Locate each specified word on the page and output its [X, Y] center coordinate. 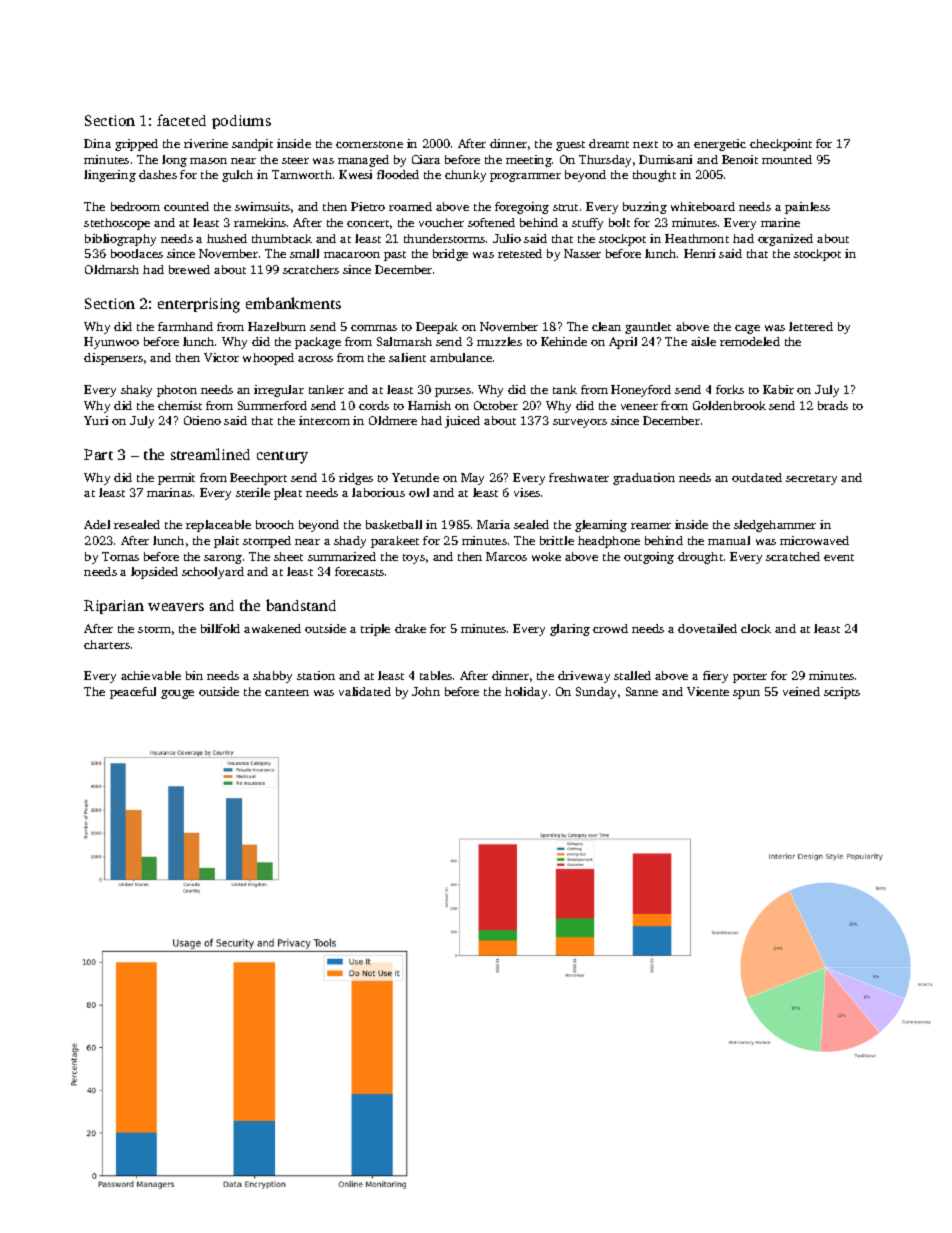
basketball [394, 524]
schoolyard [213, 573]
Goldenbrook [729, 405]
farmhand [185, 326]
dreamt [609, 143]
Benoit [740, 159]
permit [176, 479]
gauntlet [648, 328]
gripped [136, 145]
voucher [441, 222]
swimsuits [262, 206]
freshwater [579, 477]
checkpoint [781, 145]
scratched [793, 556]
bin [194, 675]
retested [520, 253]
